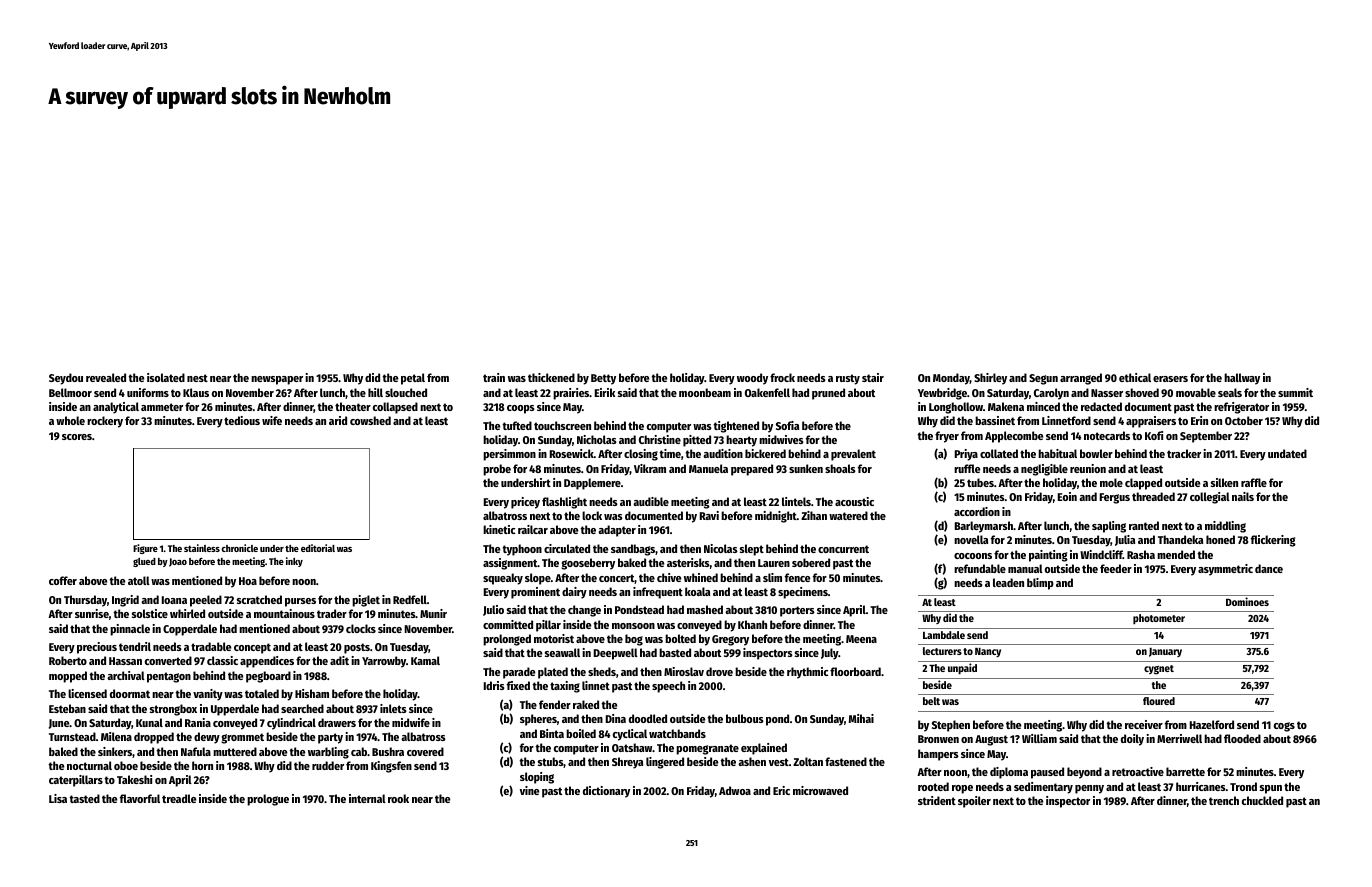 This document has height=887, width=1372. I want to click on tedious, so click(242, 420).
